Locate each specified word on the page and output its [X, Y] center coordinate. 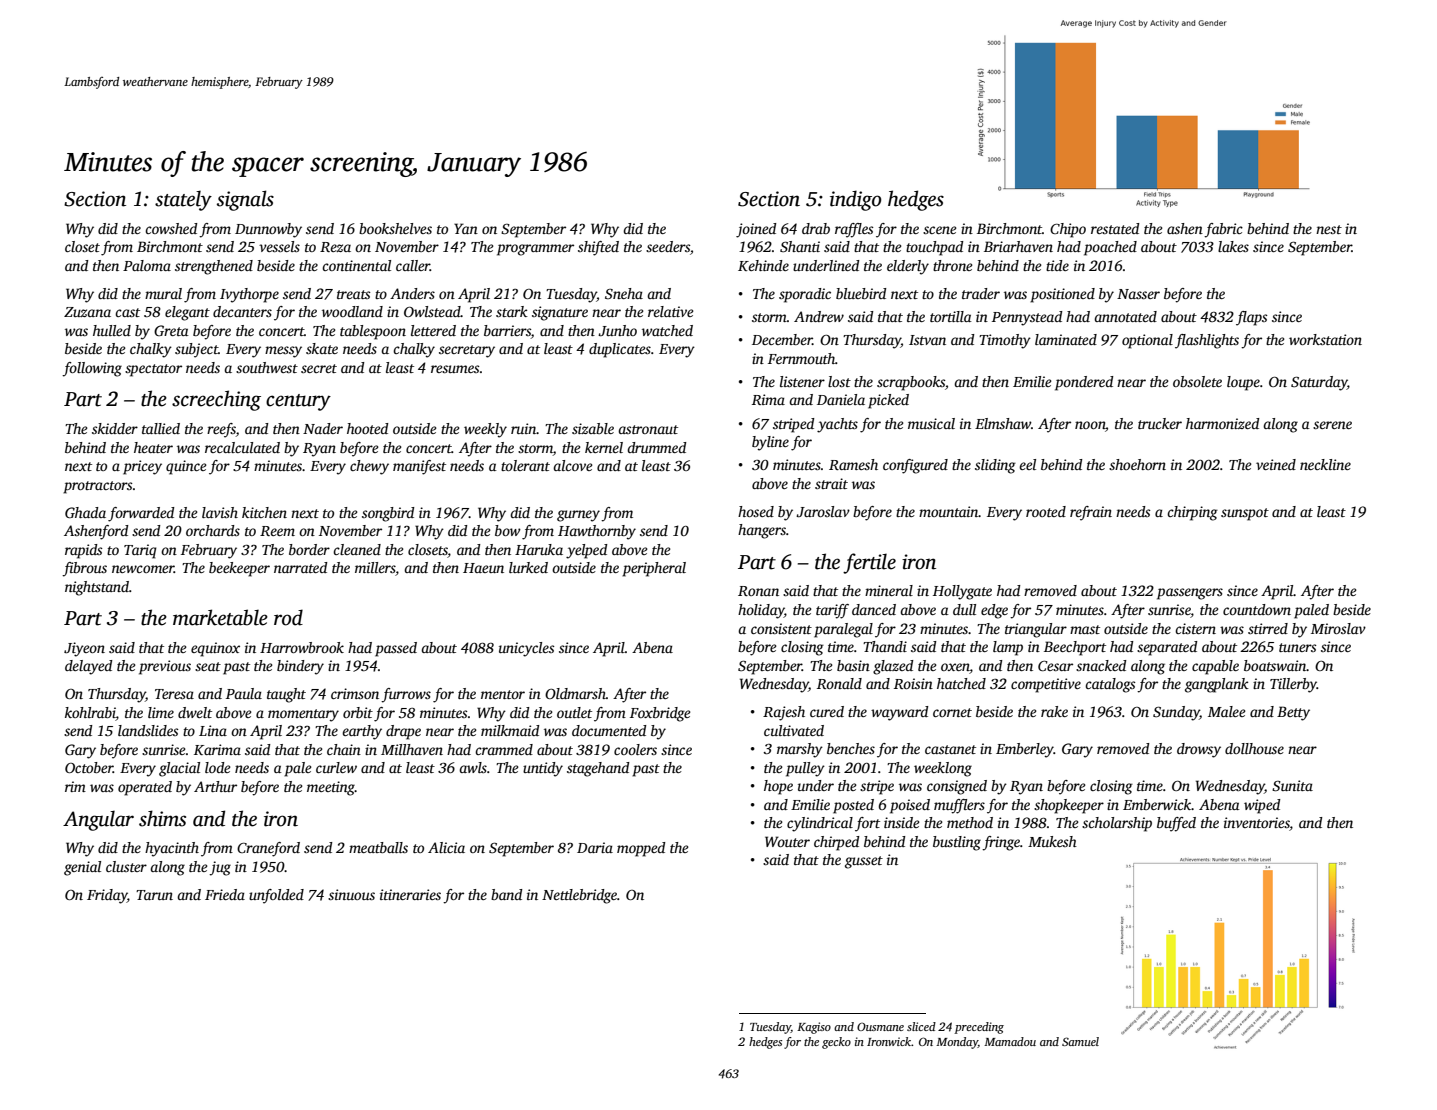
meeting [331, 788]
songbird [388, 514]
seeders [668, 246]
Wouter [787, 841]
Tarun [154, 895]
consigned [957, 787]
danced [874, 609]
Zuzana [87, 312]
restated [1115, 228]
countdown [1257, 609]
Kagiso [814, 1028]
